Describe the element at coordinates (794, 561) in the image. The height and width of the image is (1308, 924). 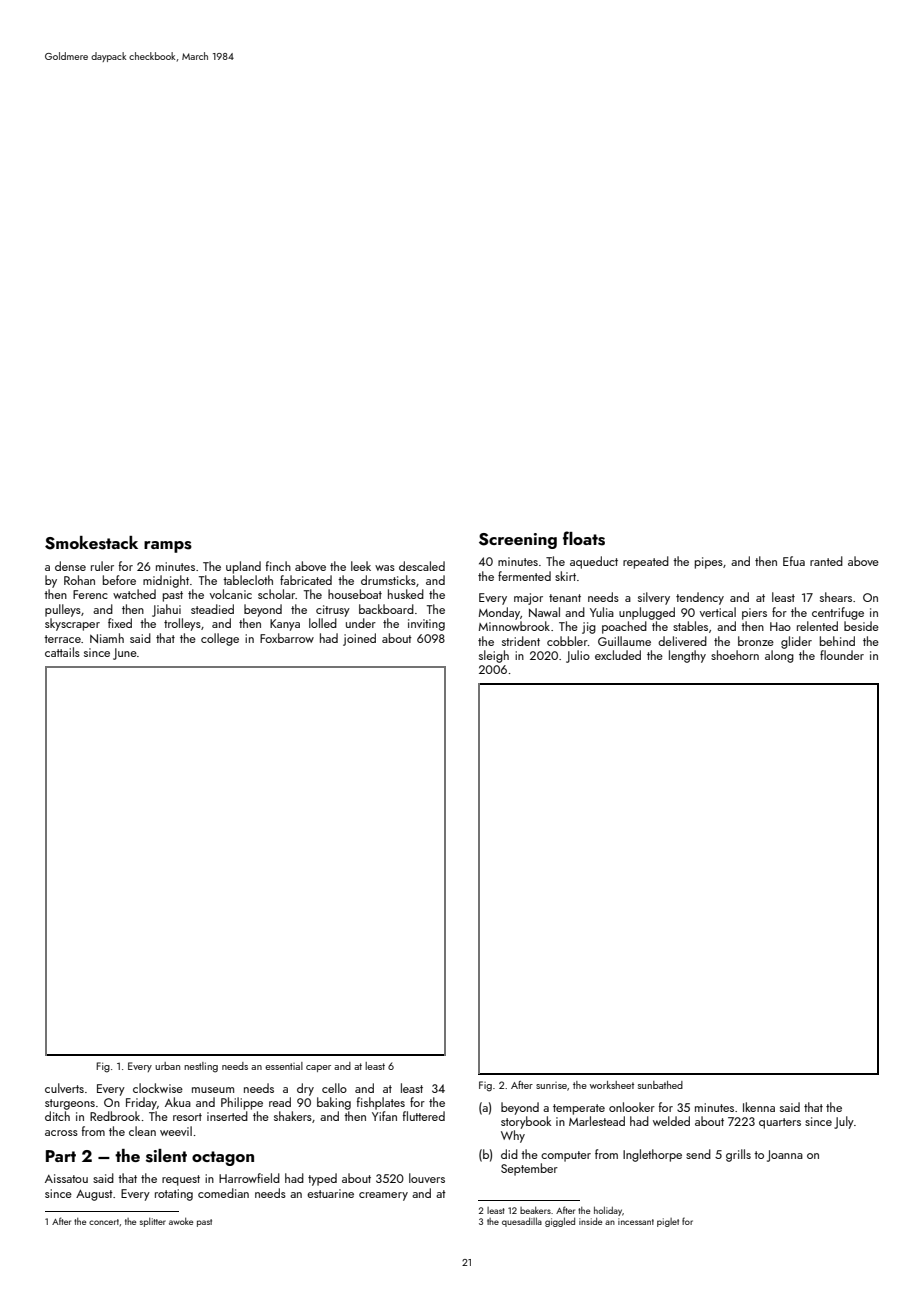
I see `Efua` at that location.
